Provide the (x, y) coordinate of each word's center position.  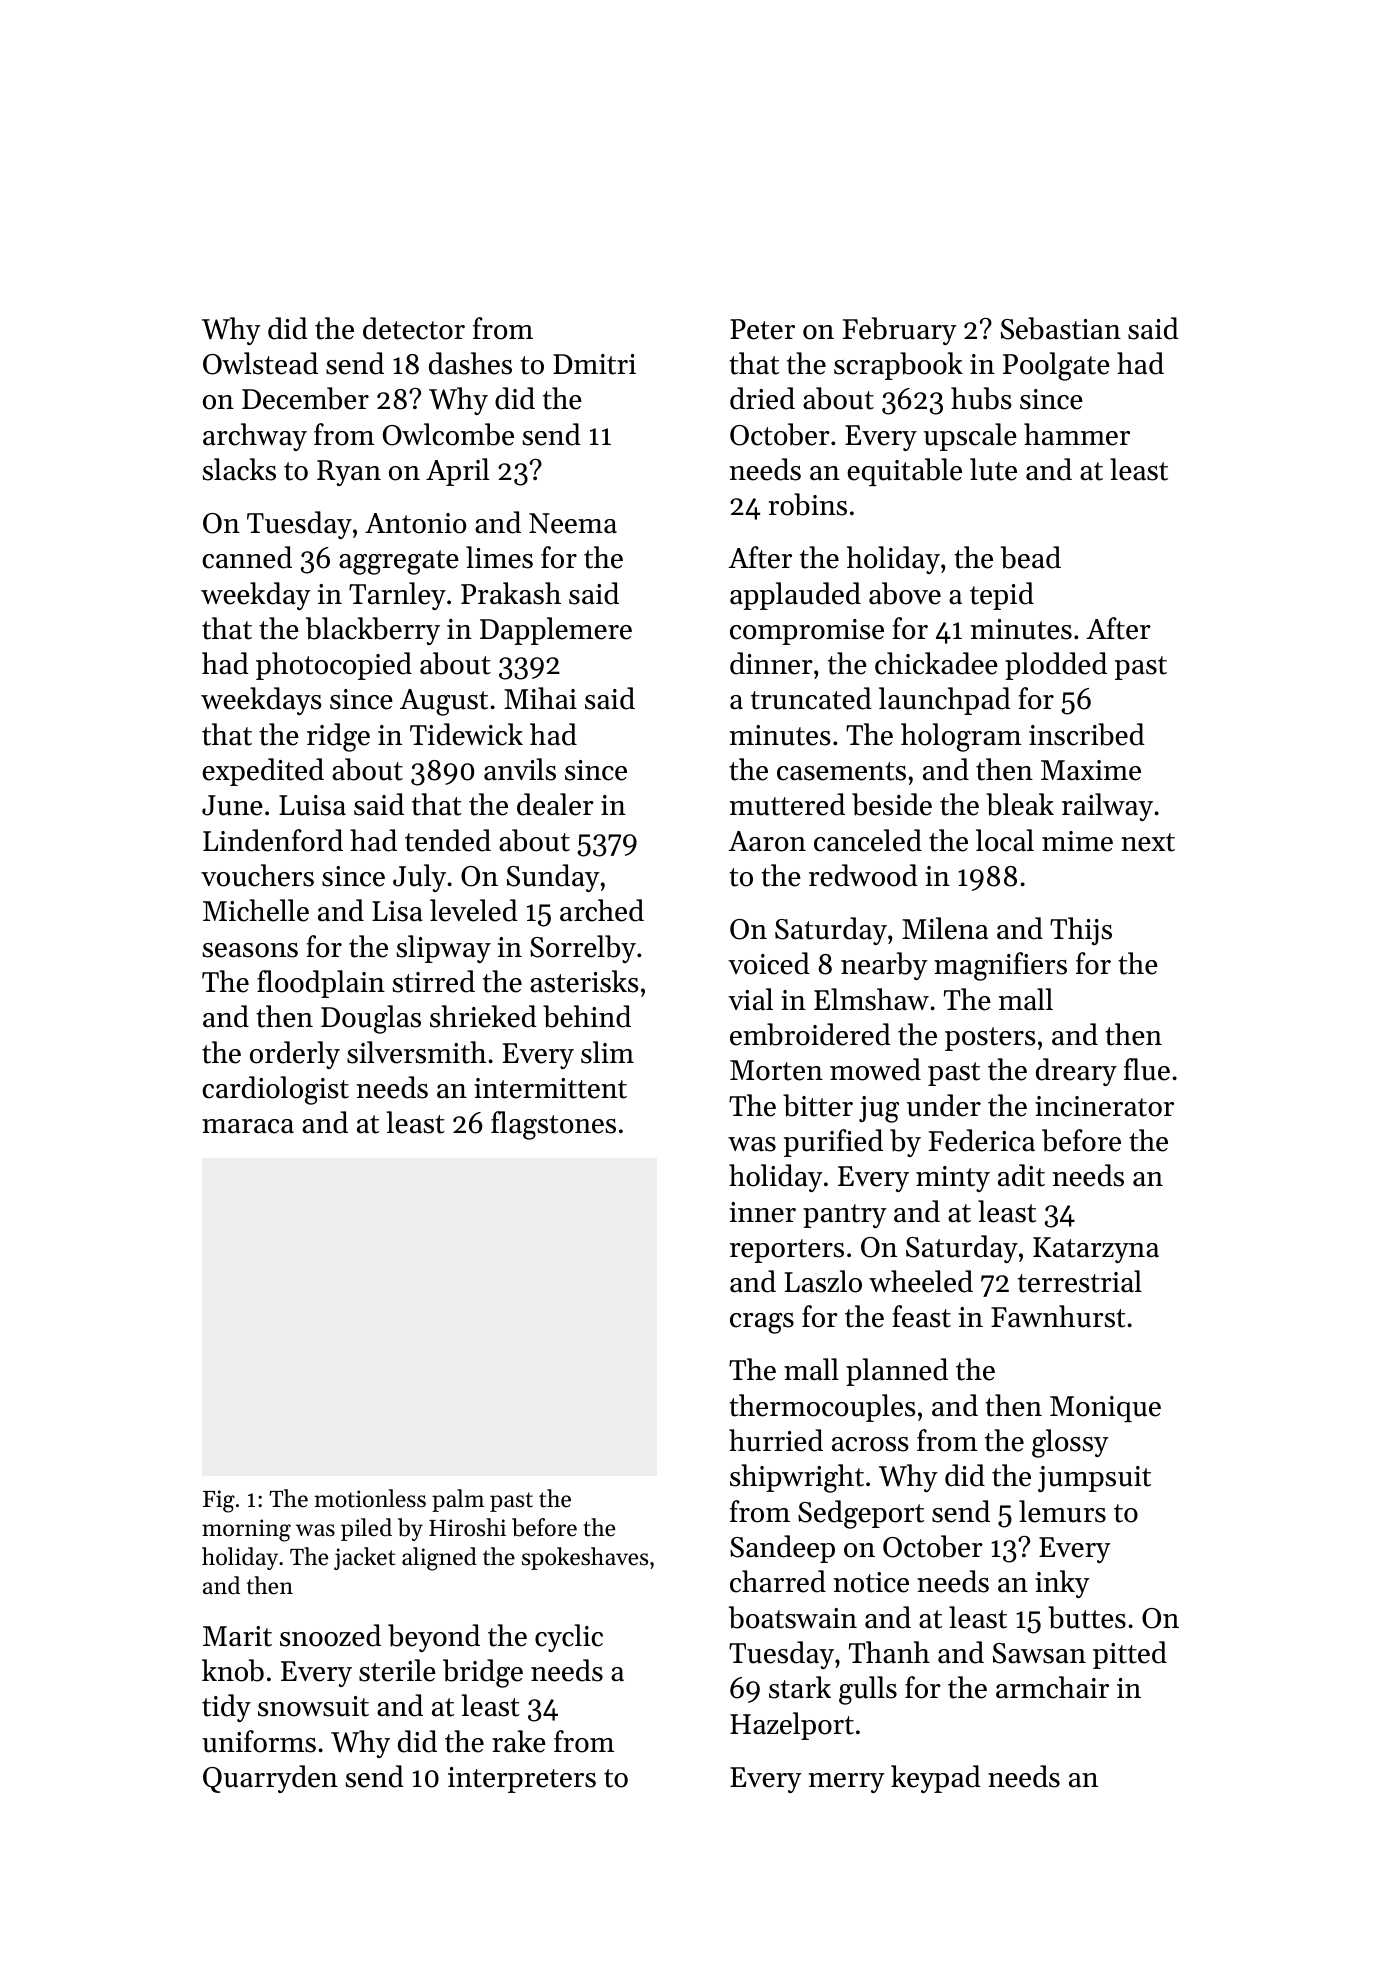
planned (897, 1372)
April (457, 472)
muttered (787, 804)
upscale (970, 437)
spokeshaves (585, 1558)
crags (762, 1323)
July (419, 878)
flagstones (553, 1125)
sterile (397, 1670)
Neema (573, 523)
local (1005, 840)
